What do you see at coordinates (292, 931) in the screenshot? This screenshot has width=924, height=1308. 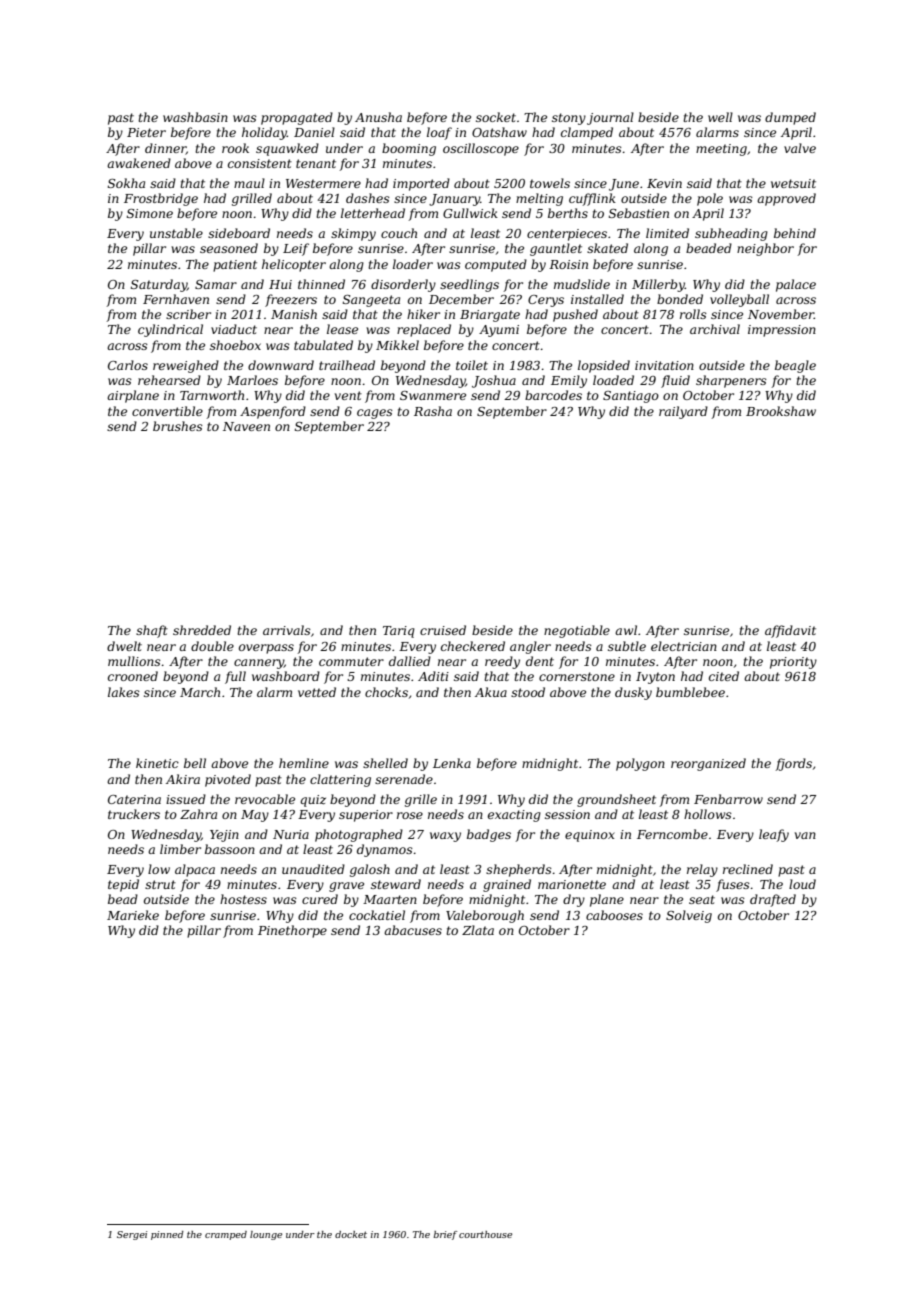 I see `Pinethorpe` at bounding box center [292, 931].
